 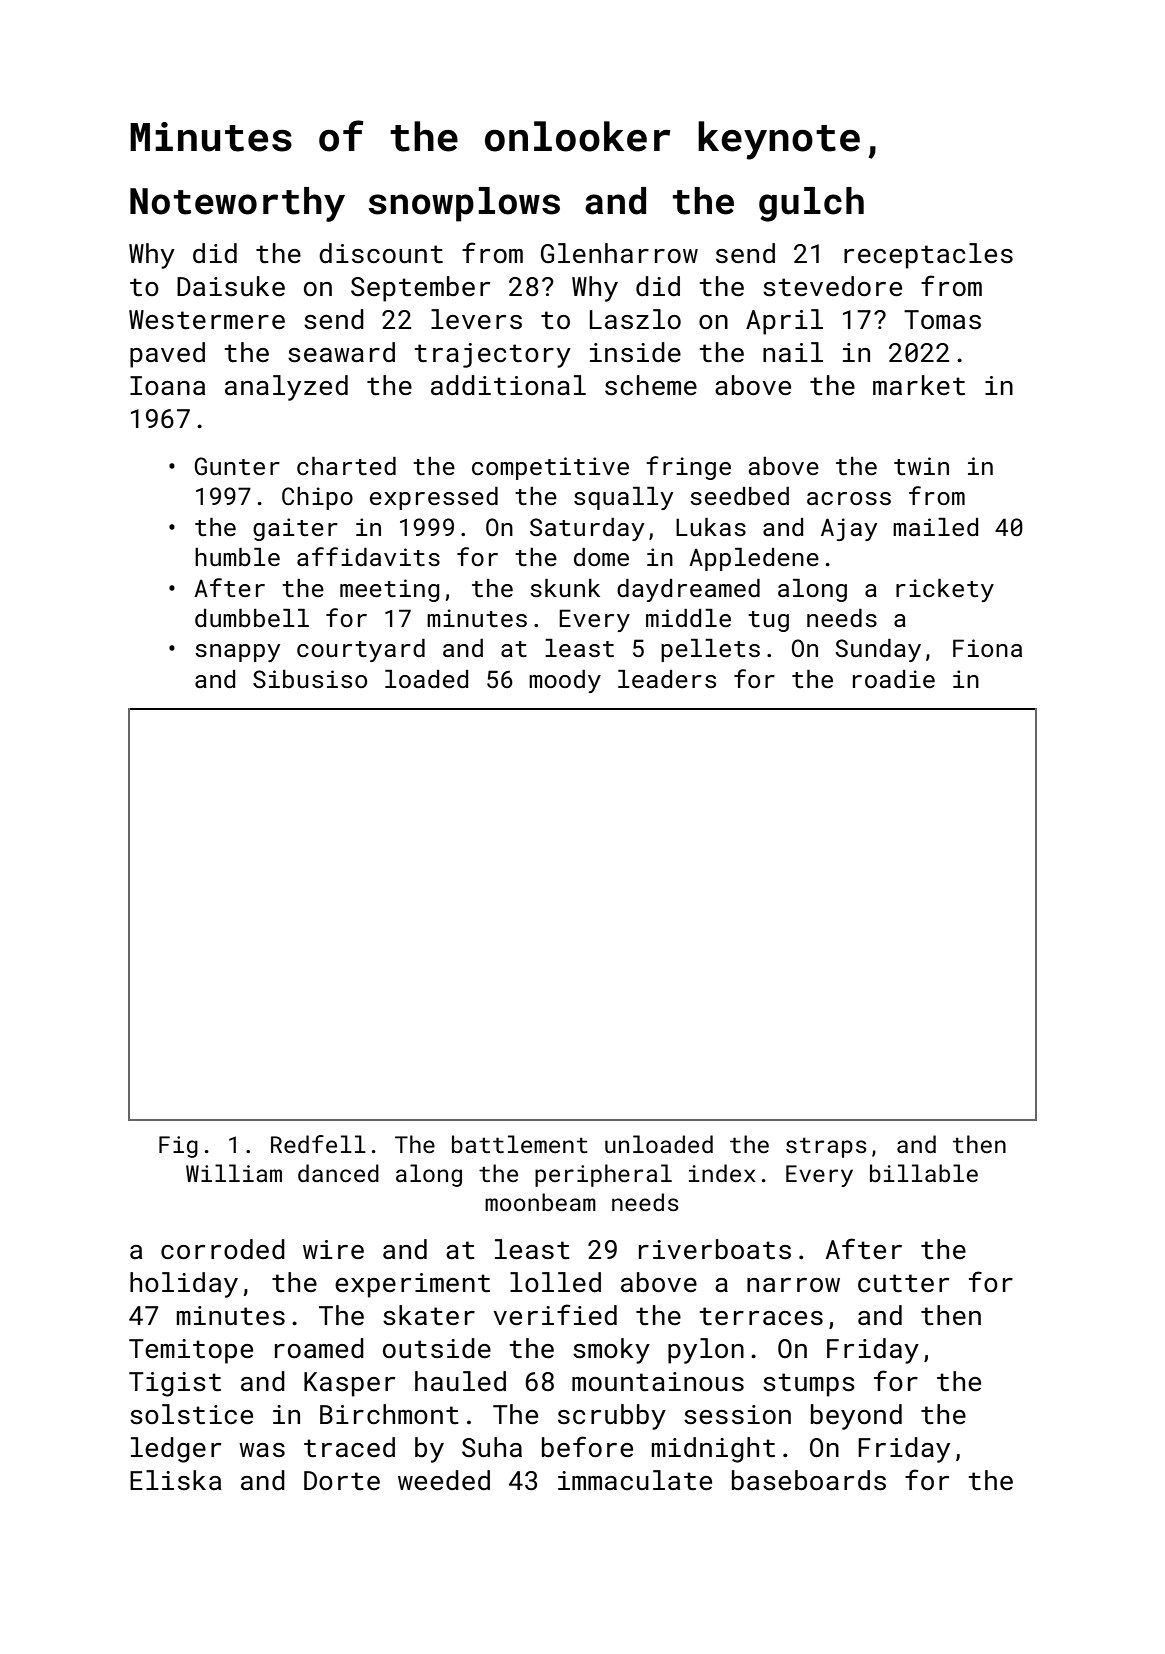 I want to click on billable, so click(x=924, y=1173).
